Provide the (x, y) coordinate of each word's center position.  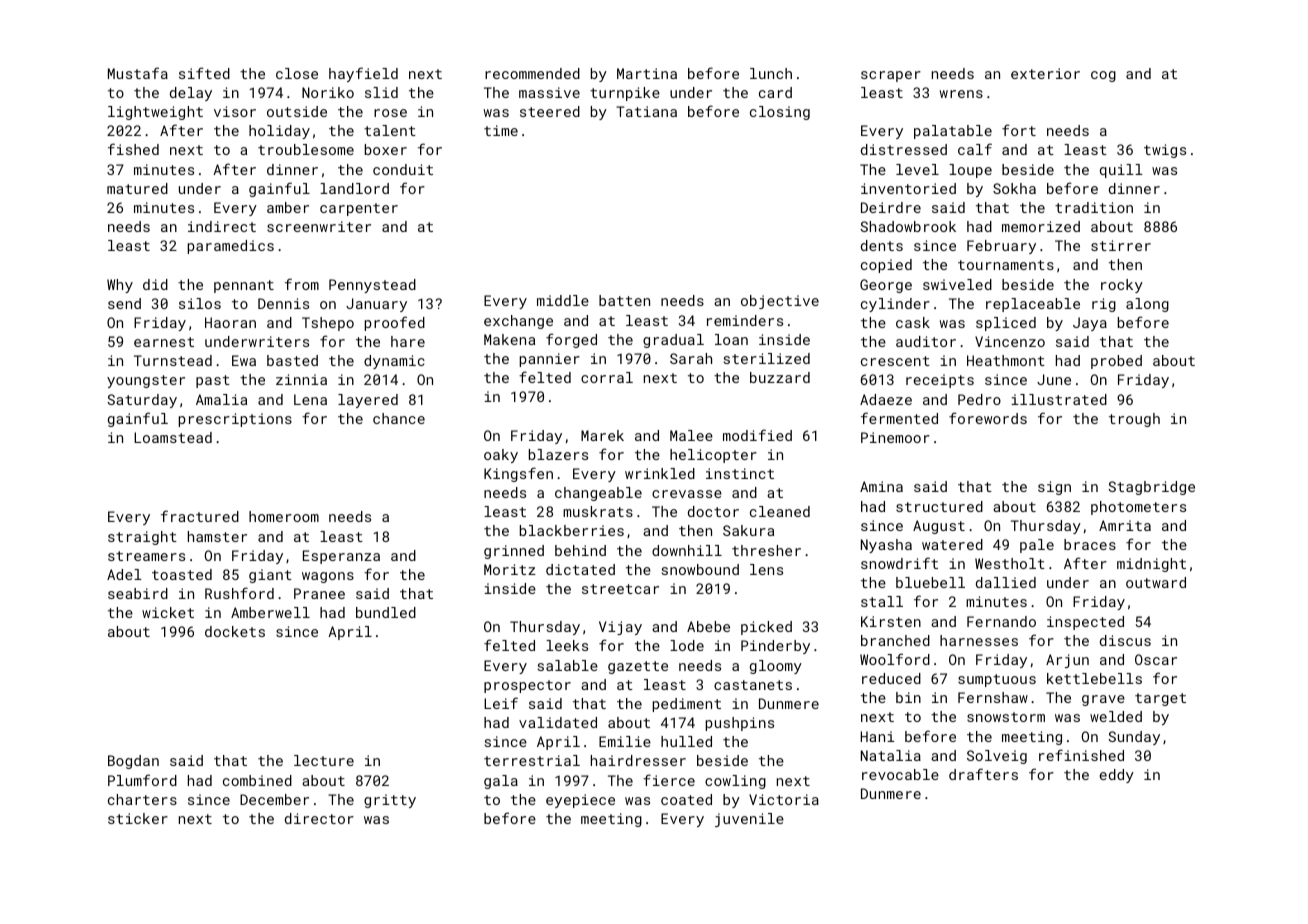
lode (687, 645)
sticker (138, 818)
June (1054, 379)
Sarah (691, 358)
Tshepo (328, 324)
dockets (235, 631)
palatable (953, 132)
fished (133, 149)
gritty (390, 801)
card (775, 92)
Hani (877, 736)
